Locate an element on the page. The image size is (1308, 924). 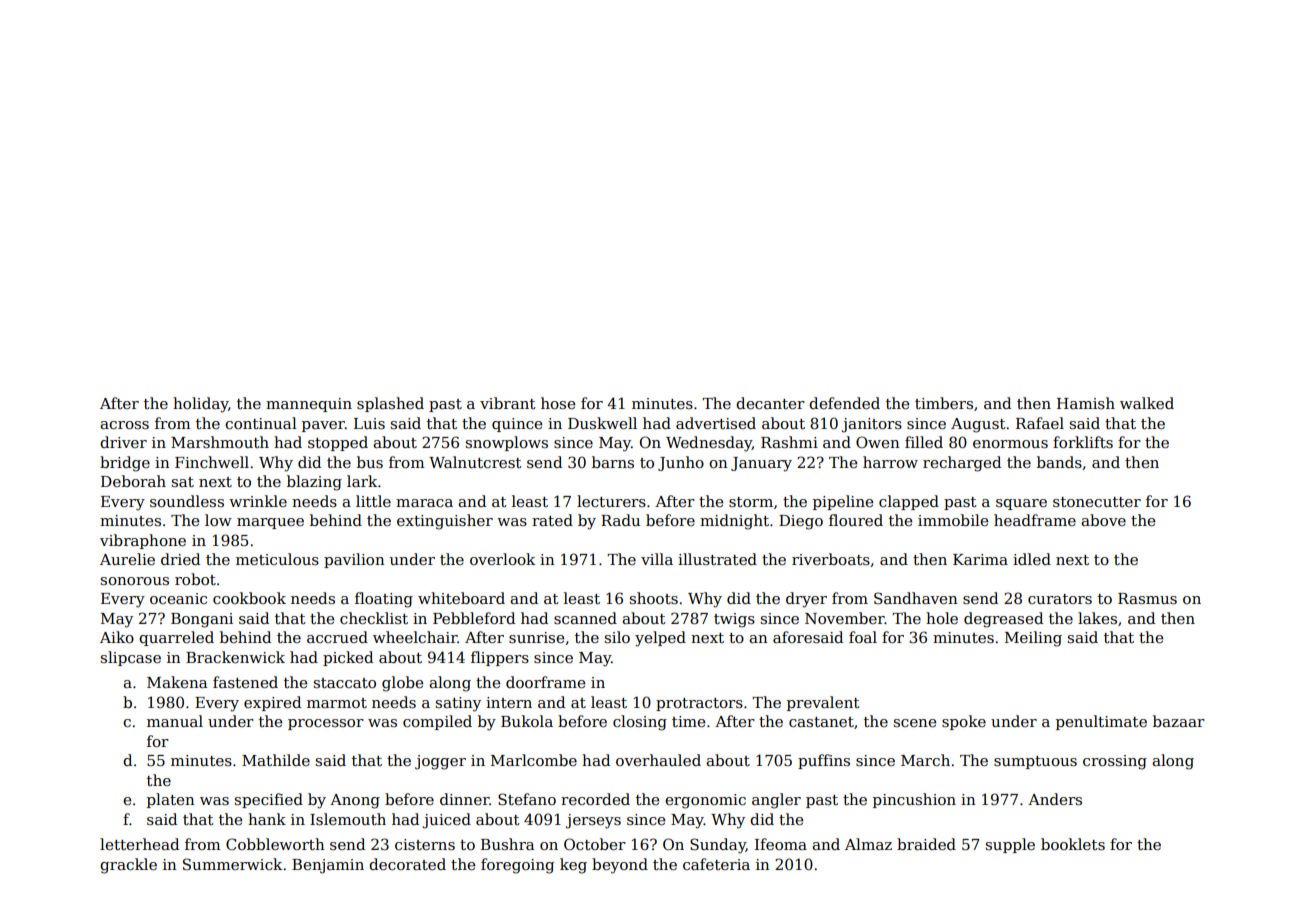
booklets is located at coordinates (1073, 844).
